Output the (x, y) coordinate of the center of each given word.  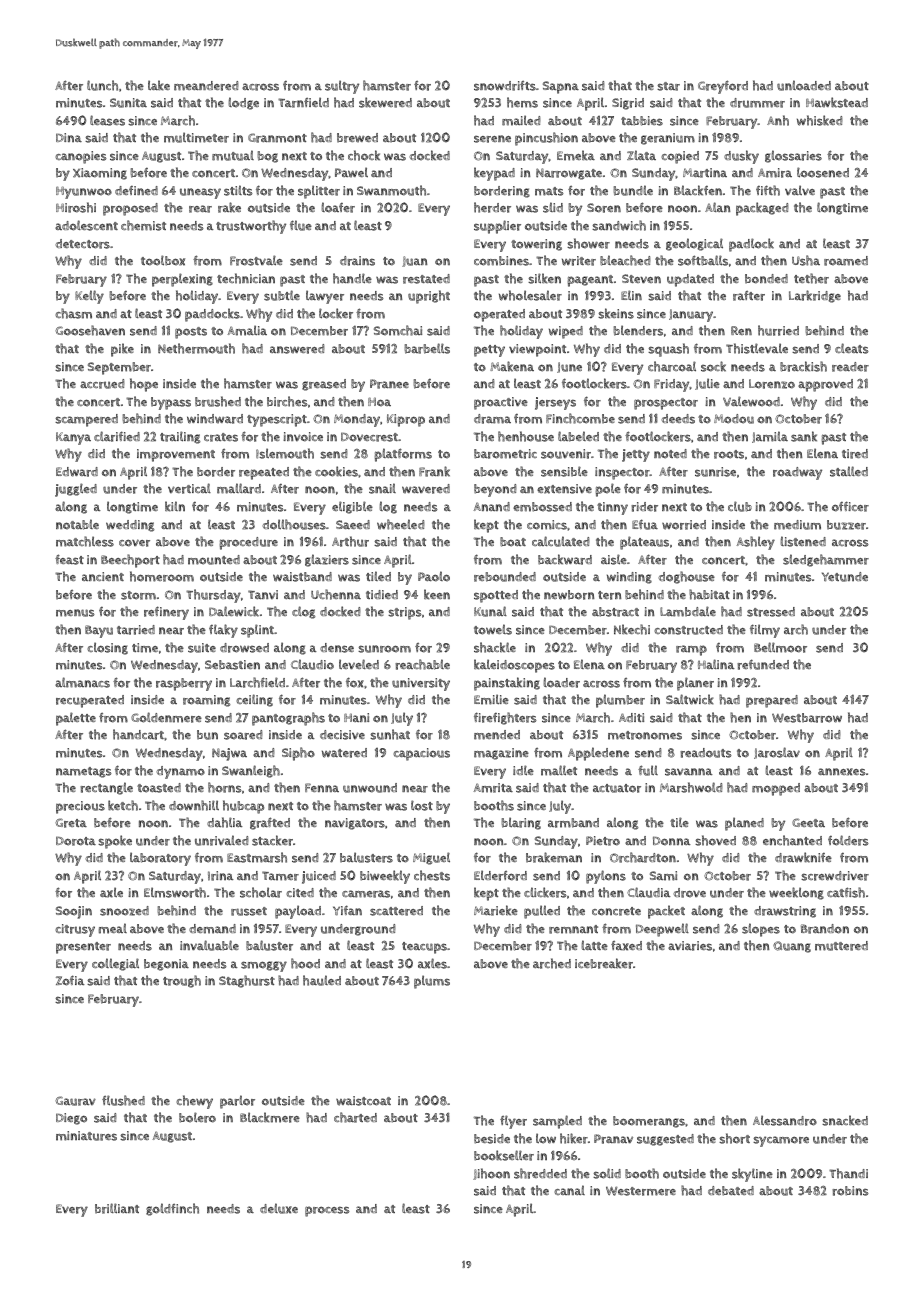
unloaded (804, 85)
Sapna (561, 87)
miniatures (86, 1136)
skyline (752, 1175)
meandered (206, 86)
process (327, 1211)
